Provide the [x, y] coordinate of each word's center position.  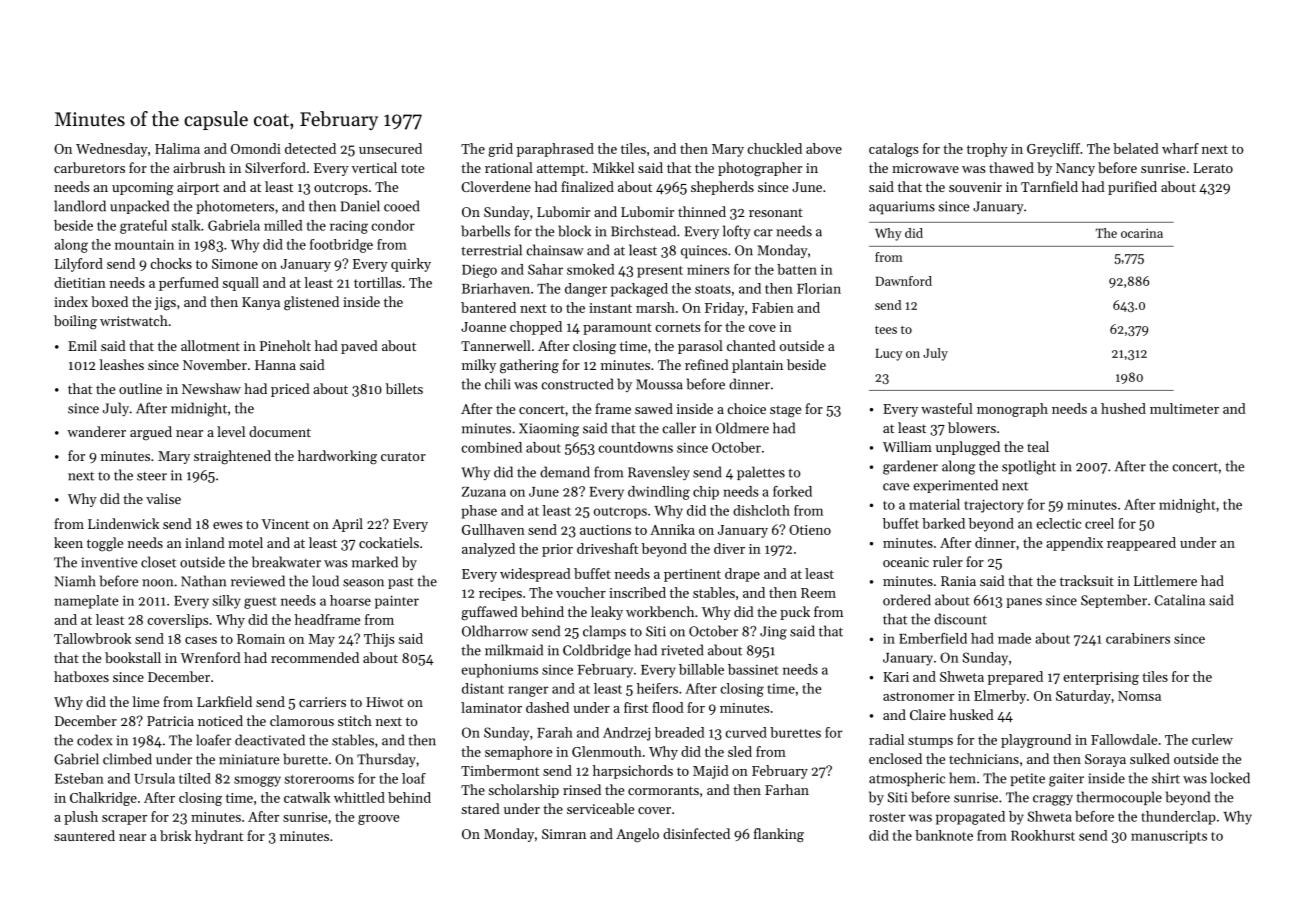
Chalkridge [103, 799]
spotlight [1029, 467]
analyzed [488, 550]
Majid [711, 772]
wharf [1180, 148]
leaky [607, 613]
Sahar [545, 269]
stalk [186, 225]
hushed [1123, 408]
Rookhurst [1043, 835]
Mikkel [613, 167]
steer [152, 476]
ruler [948, 561]
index [71, 301]
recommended [315, 657]
